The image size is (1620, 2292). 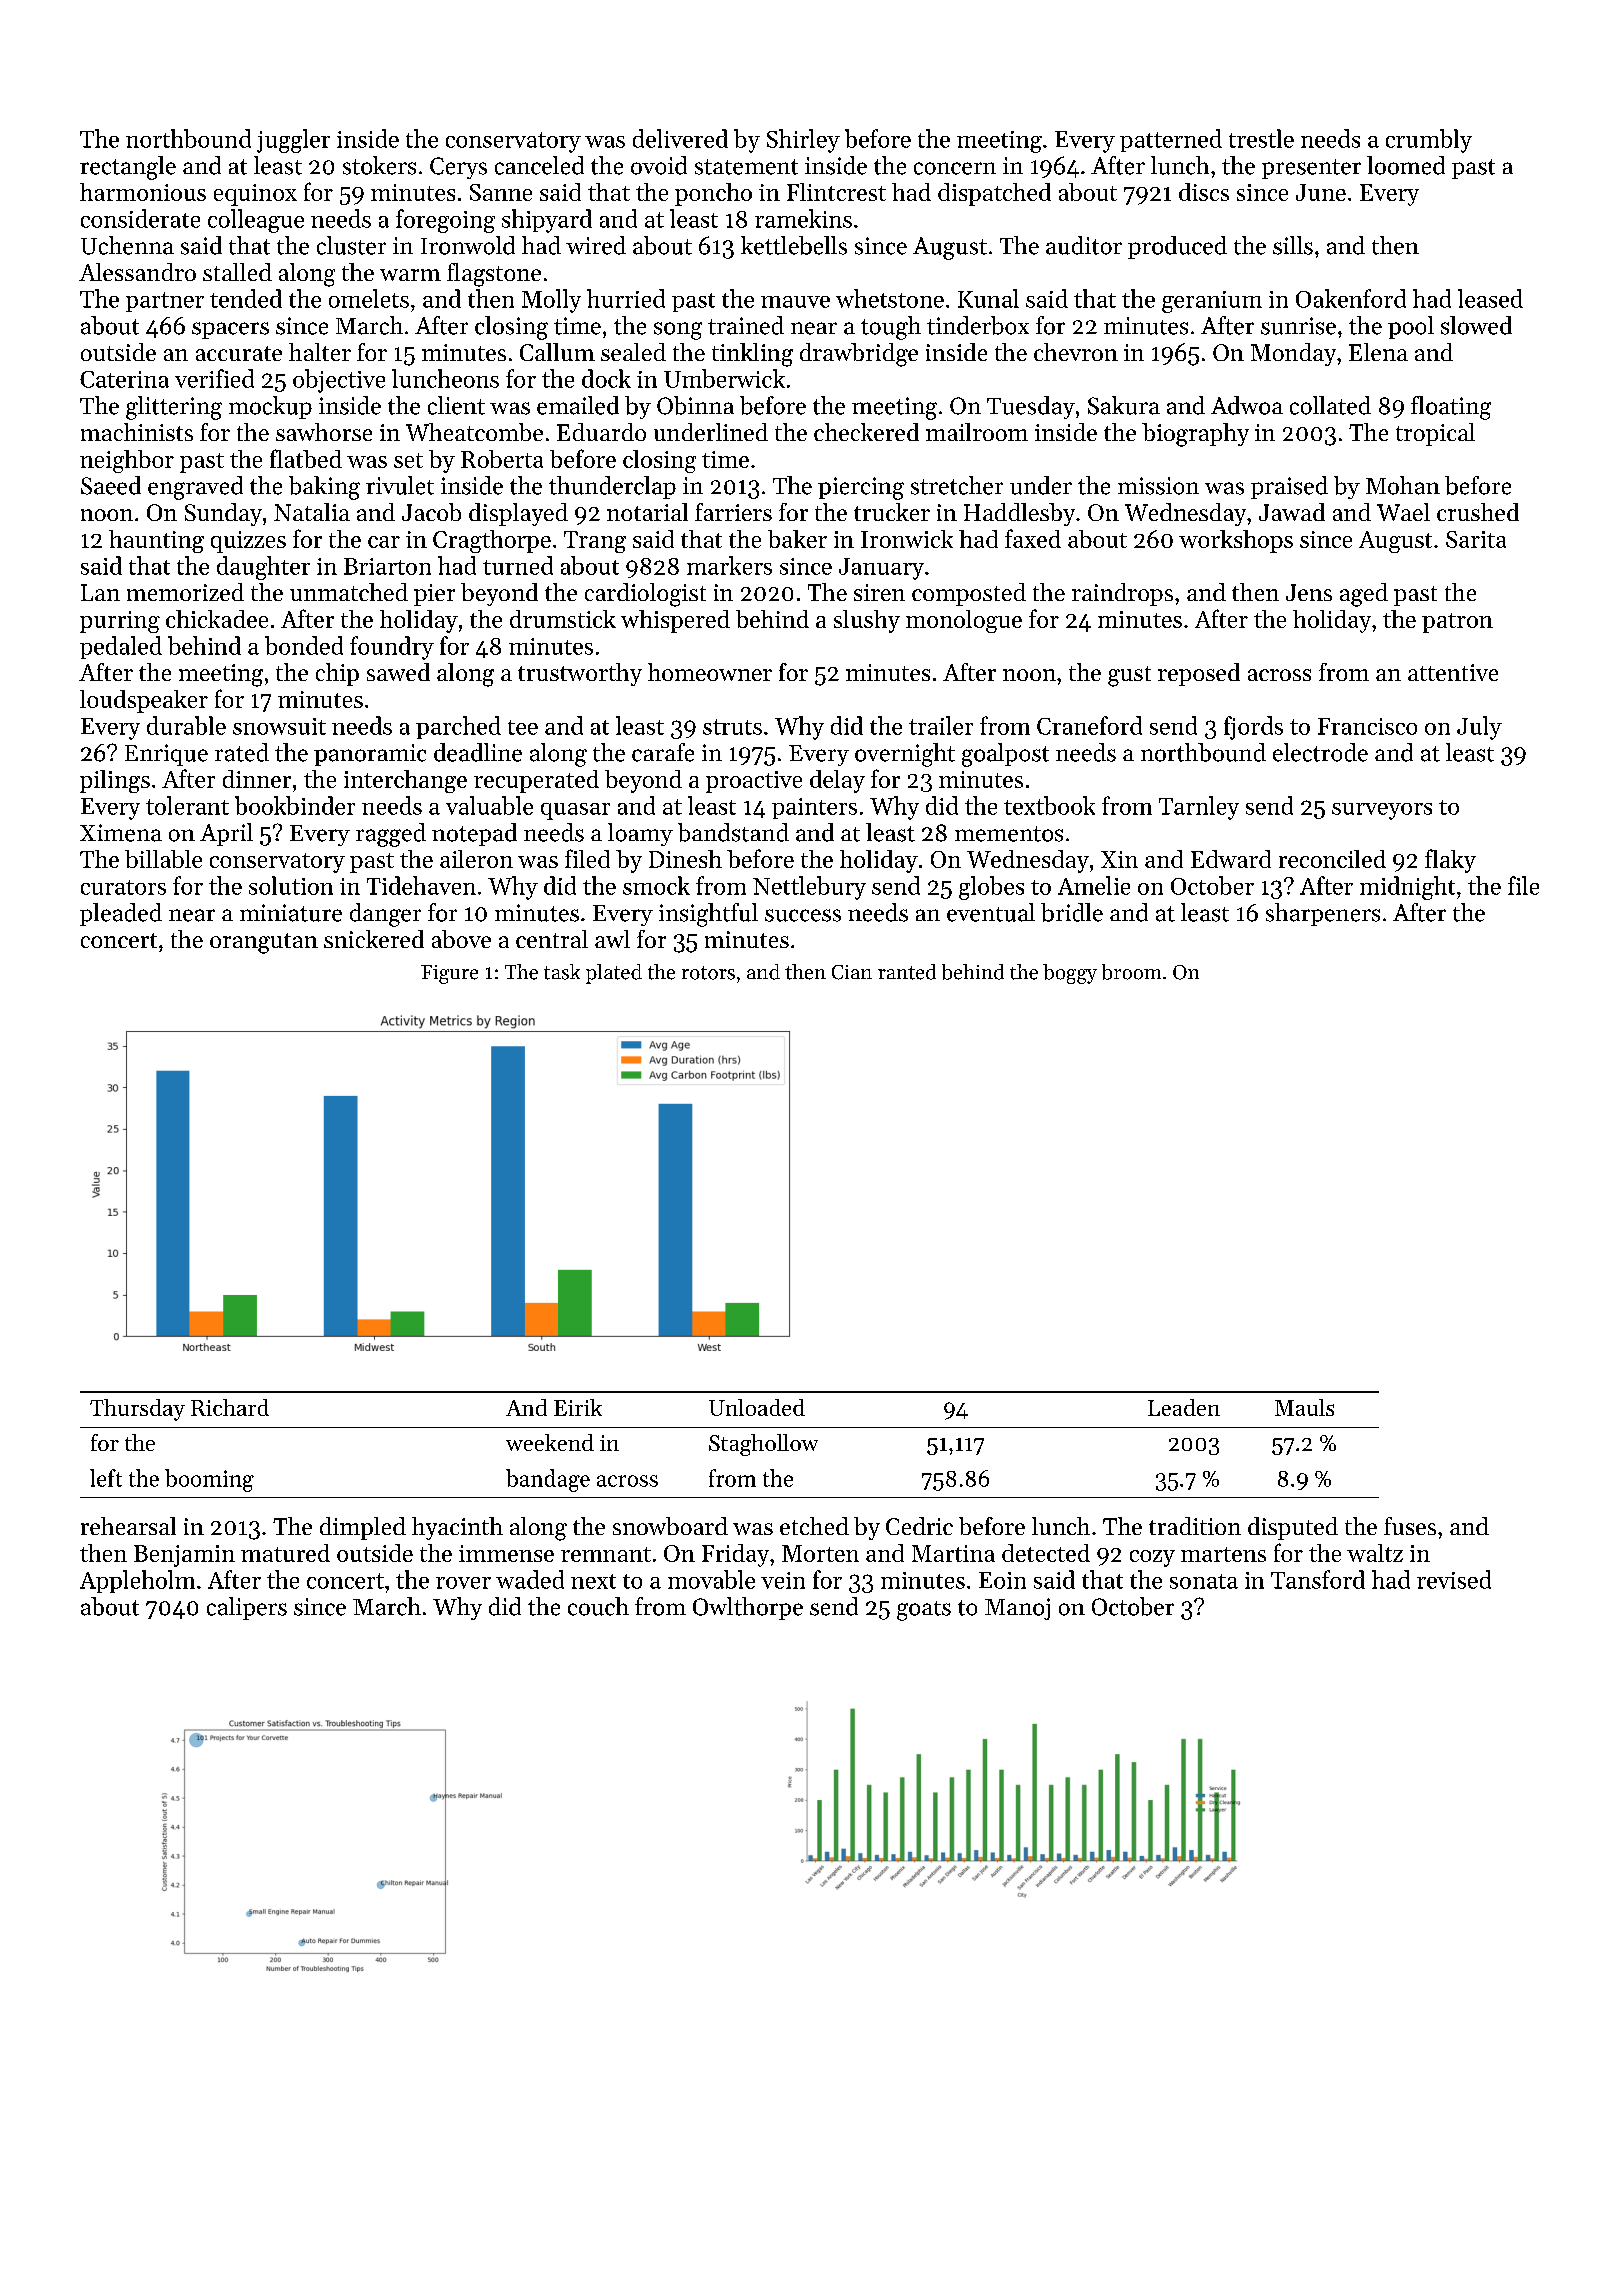 I want to click on Unloaded, so click(x=757, y=1407).
